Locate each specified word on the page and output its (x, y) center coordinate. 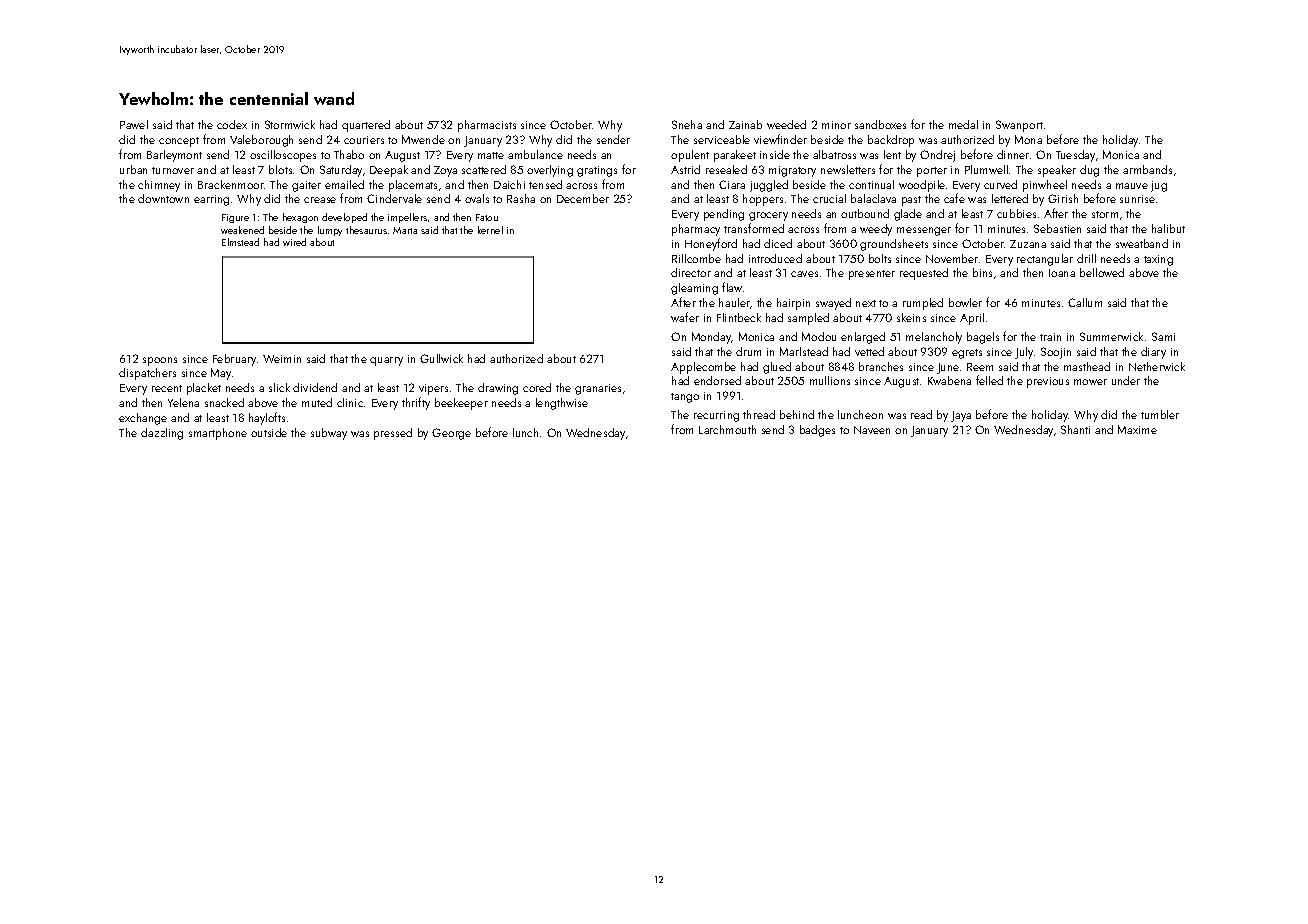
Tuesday (1075, 156)
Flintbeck (739, 317)
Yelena (183, 402)
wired (294, 242)
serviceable (722, 139)
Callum (1085, 302)
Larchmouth (727, 429)
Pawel (134, 124)
